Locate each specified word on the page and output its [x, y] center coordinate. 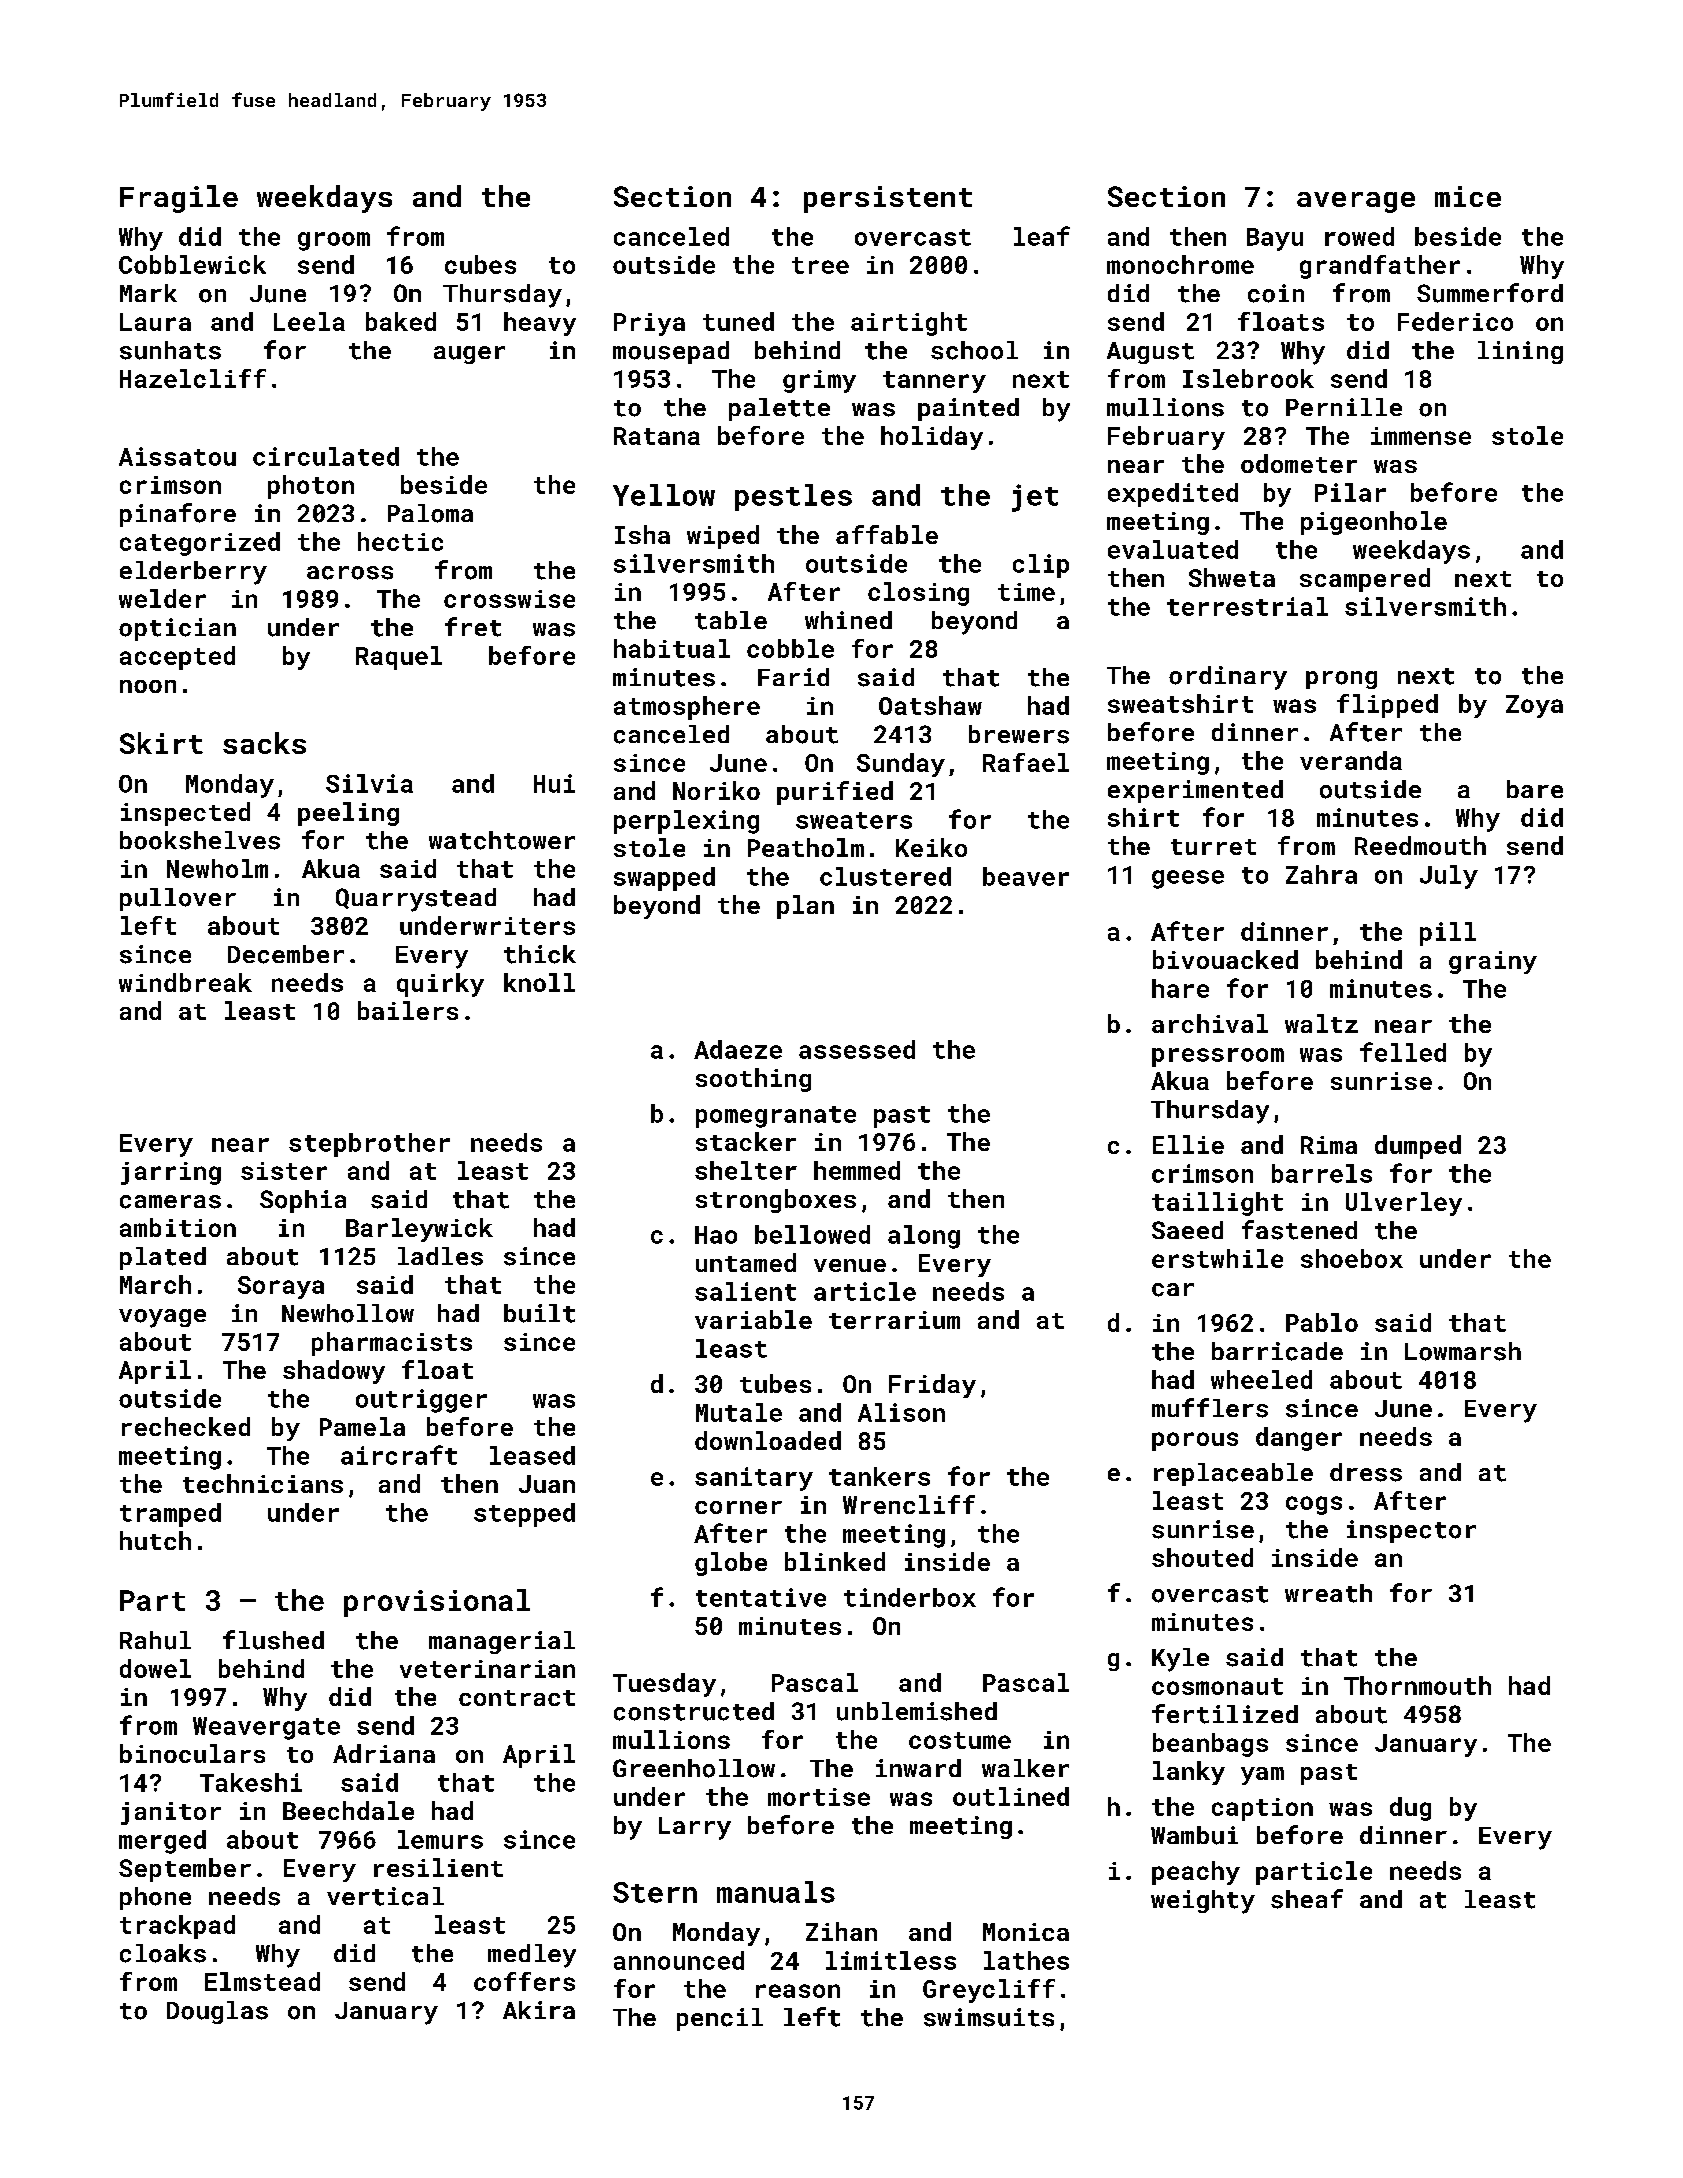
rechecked [186, 1426]
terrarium [894, 1320]
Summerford [1490, 293]
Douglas [217, 2012]
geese [1188, 879]
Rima [1329, 1145]
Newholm [217, 868]
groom [334, 241]
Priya [649, 324]
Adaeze [738, 1049]
